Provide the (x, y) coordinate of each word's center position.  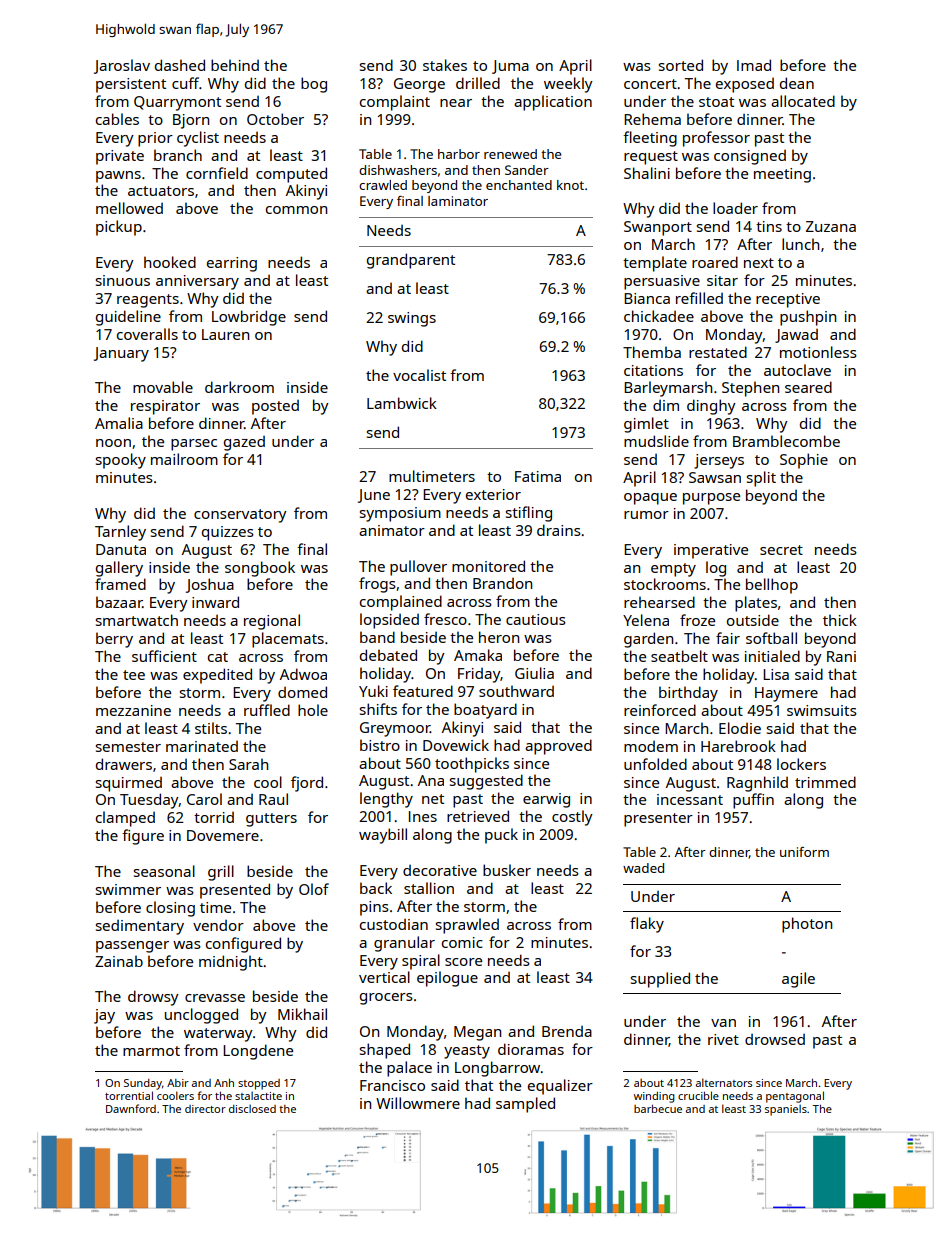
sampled (525, 1105)
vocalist (419, 375)
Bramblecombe (786, 441)
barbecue (658, 1109)
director (205, 1109)
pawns (118, 177)
